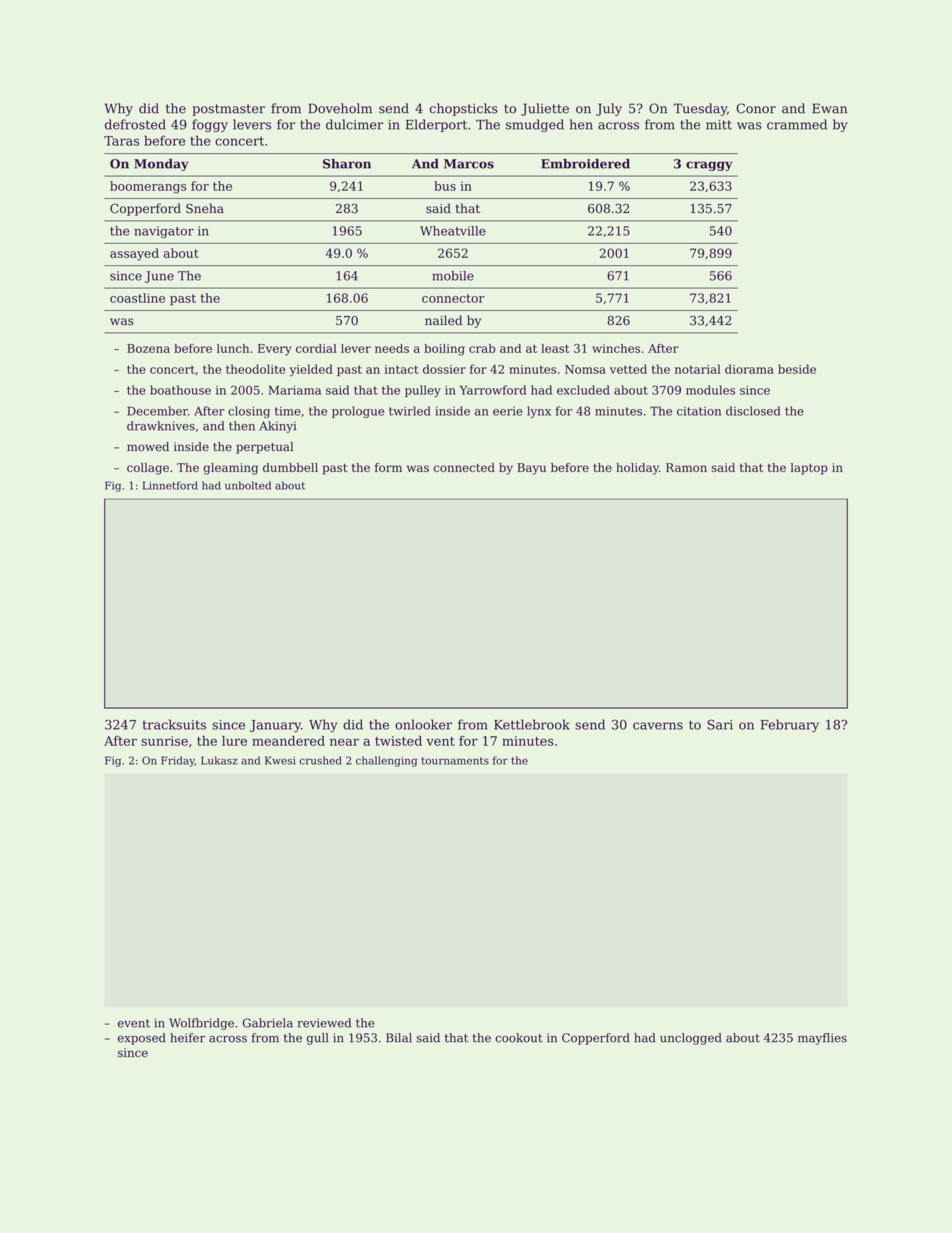  Describe the element at coordinates (148, 469) in the screenshot. I see `collage` at that location.
